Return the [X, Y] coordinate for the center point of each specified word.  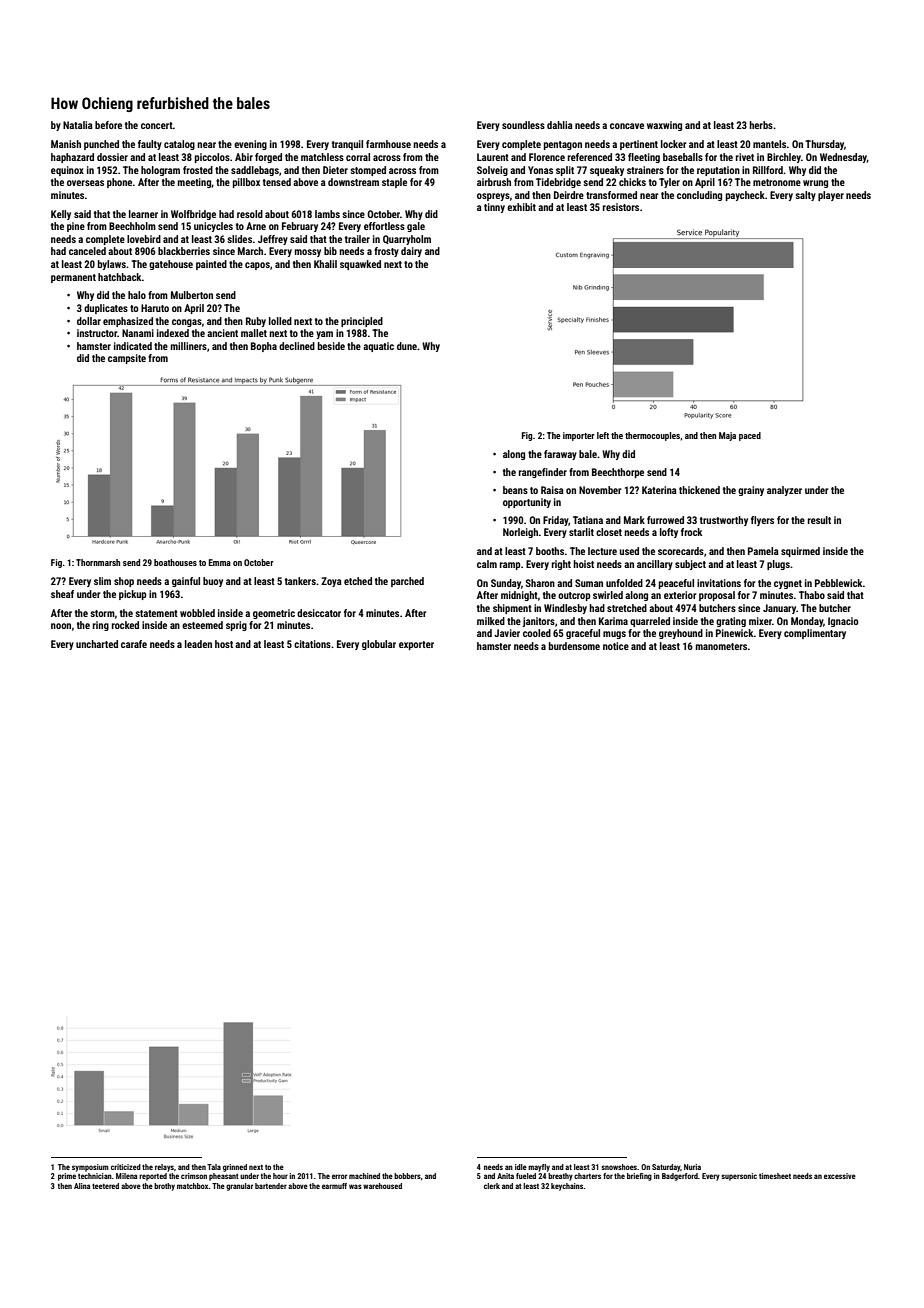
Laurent [493, 157]
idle [521, 1167]
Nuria [692, 1167]
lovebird [144, 239]
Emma [220, 562]
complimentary [815, 634]
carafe [134, 644]
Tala [214, 1167]
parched [407, 582]
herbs [761, 125]
